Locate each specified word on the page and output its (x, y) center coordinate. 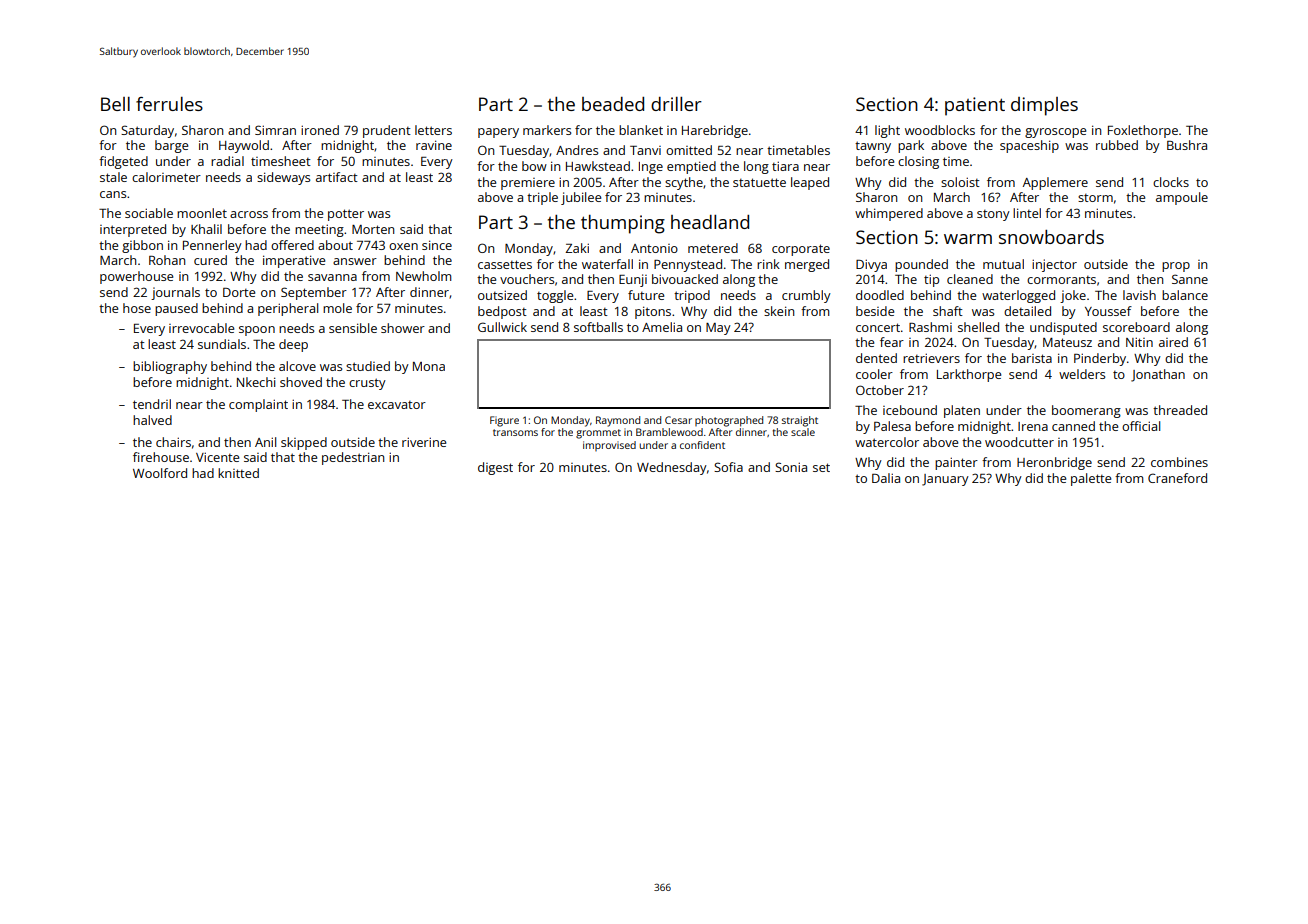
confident (702, 445)
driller (676, 104)
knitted (238, 473)
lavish (1139, 295)
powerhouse (136, 277)
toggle (555, 296)
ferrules (169, 104)
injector (1054, 265)
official (1141, 426)
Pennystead (688, 265)
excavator (397, 405)
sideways (283, 178)
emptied (691, 167)
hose (137, 308)
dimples (1044, 106)
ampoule (1182, 198)
